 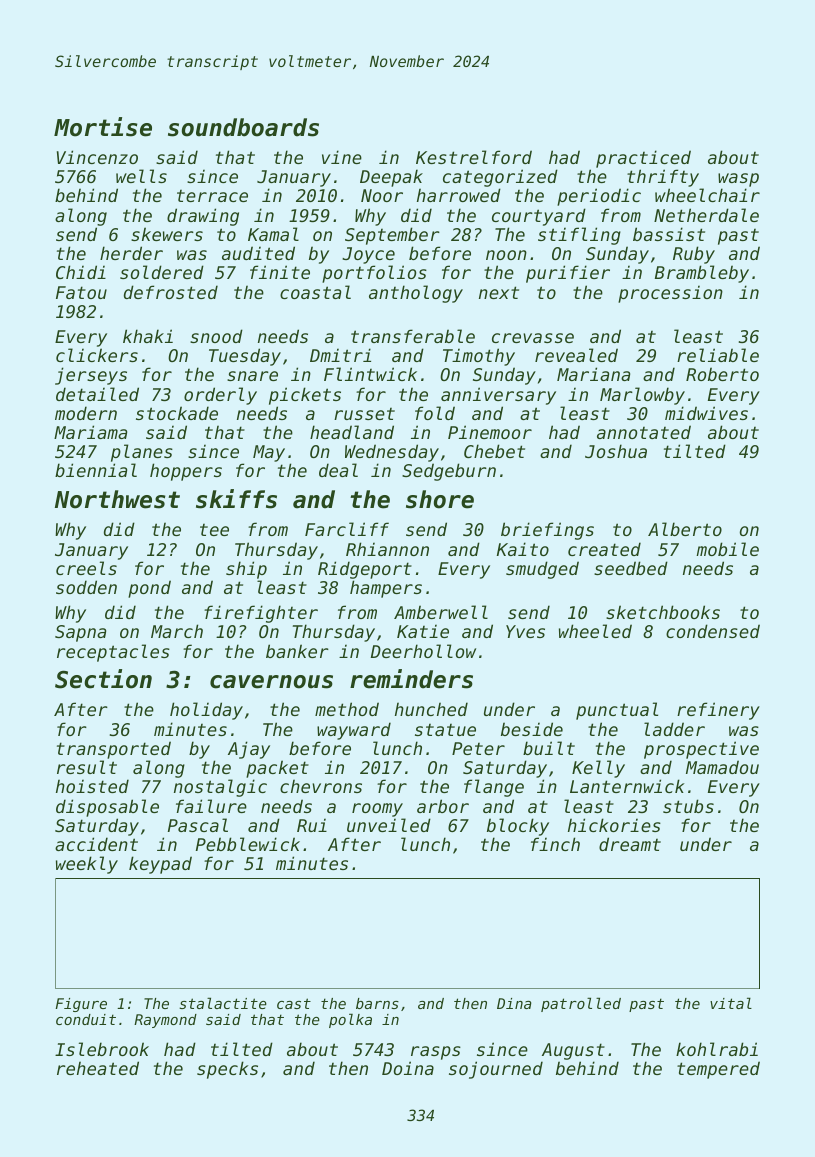 What do you see at coordinates (392, 236) in the screenshot?
I see `September` at bounding box center [392, 236].
